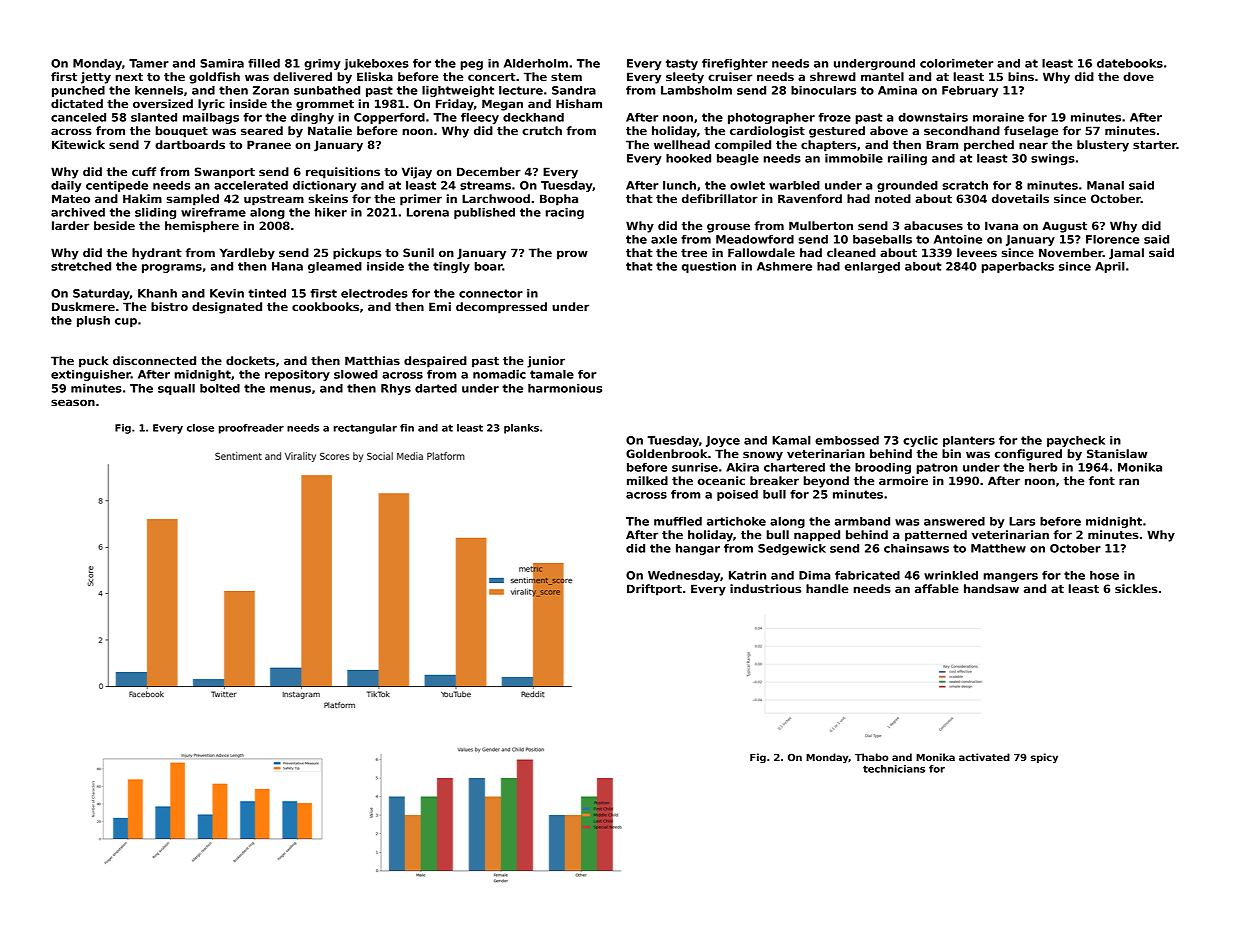 This screenshot has width=1233, height=952. Describe the element at coordinates (903, 480) in the screenshot. I see `armoire` at that location.
